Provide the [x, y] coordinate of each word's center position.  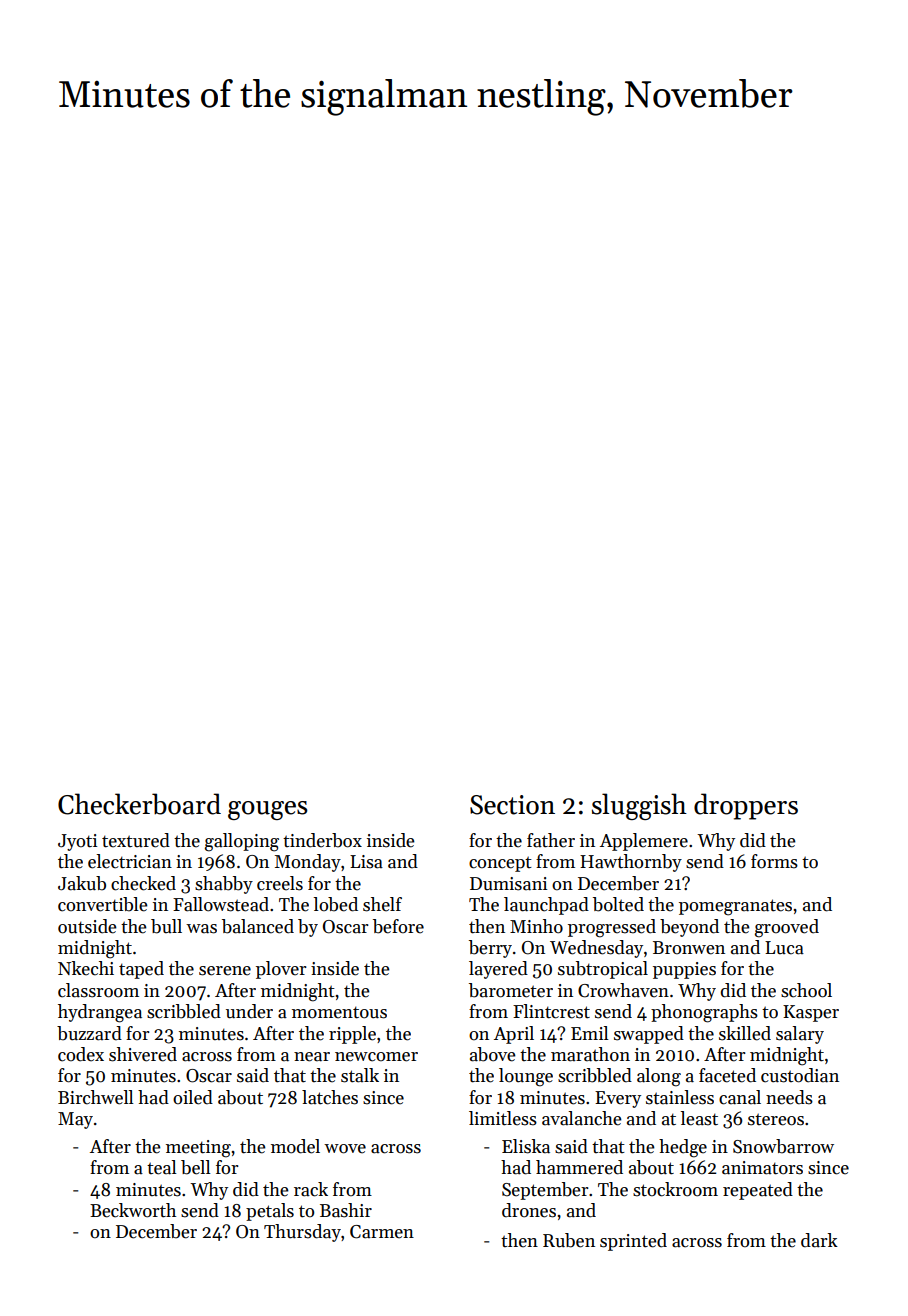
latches [330, 1097]
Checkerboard [139, 804]
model [295, 1146]
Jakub [82, 883]
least [699, 1118]
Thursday [302, 1233]
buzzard [89, 1033]
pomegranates [735, 907]
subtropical [603, 970]
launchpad [546, 906]
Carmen [382, 1232]
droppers [746, 806]
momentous [339, 1012]
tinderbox [322, 840]
